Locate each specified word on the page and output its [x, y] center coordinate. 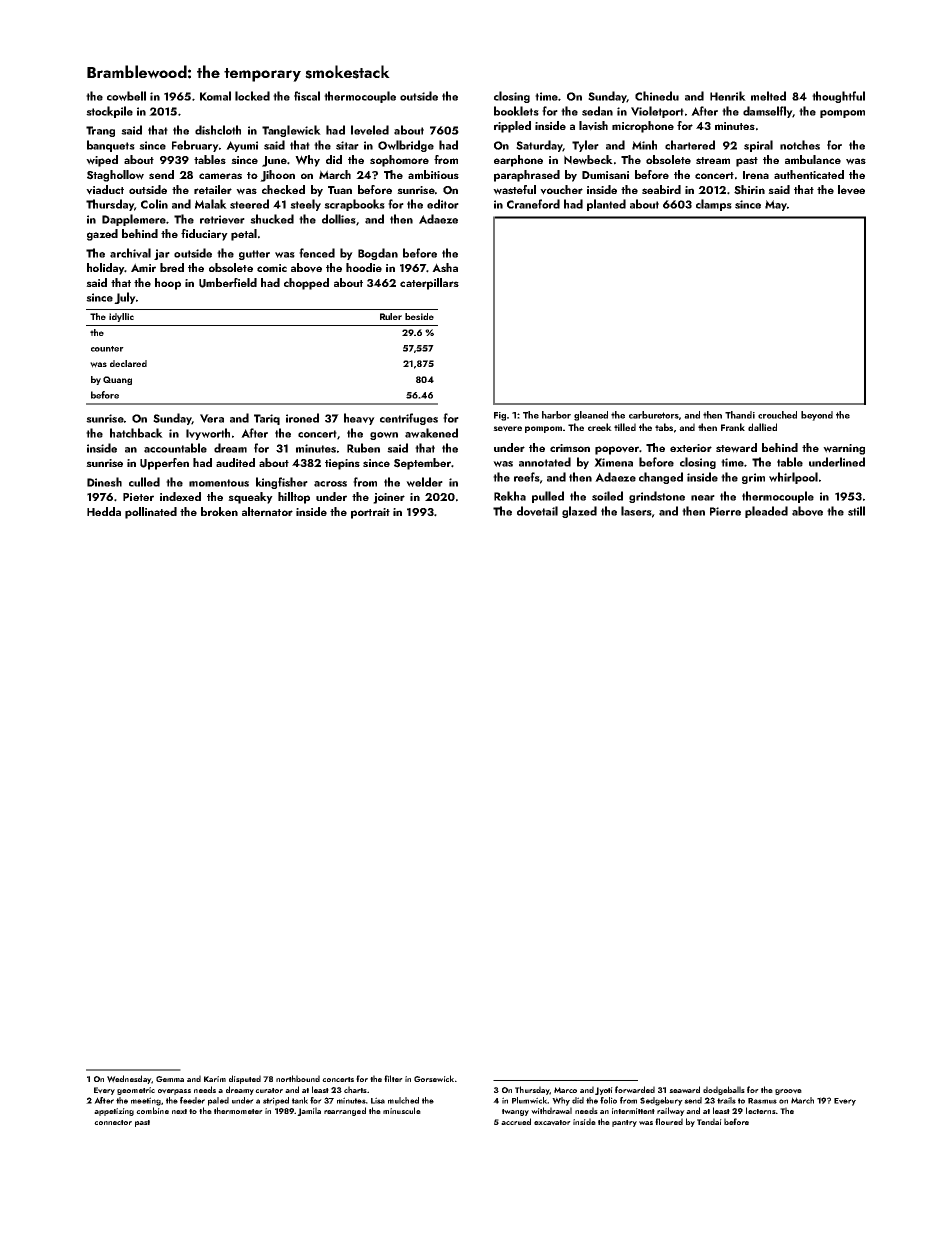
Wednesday [129, 1079]
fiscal [307, 96]
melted [768, 96]
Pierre [725, 511]
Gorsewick [434, 1078]
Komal [215, 96]
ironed [302, 418]
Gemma [170, 1079]
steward [736, 448]
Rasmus [762, 1101]
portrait [370, 513]
